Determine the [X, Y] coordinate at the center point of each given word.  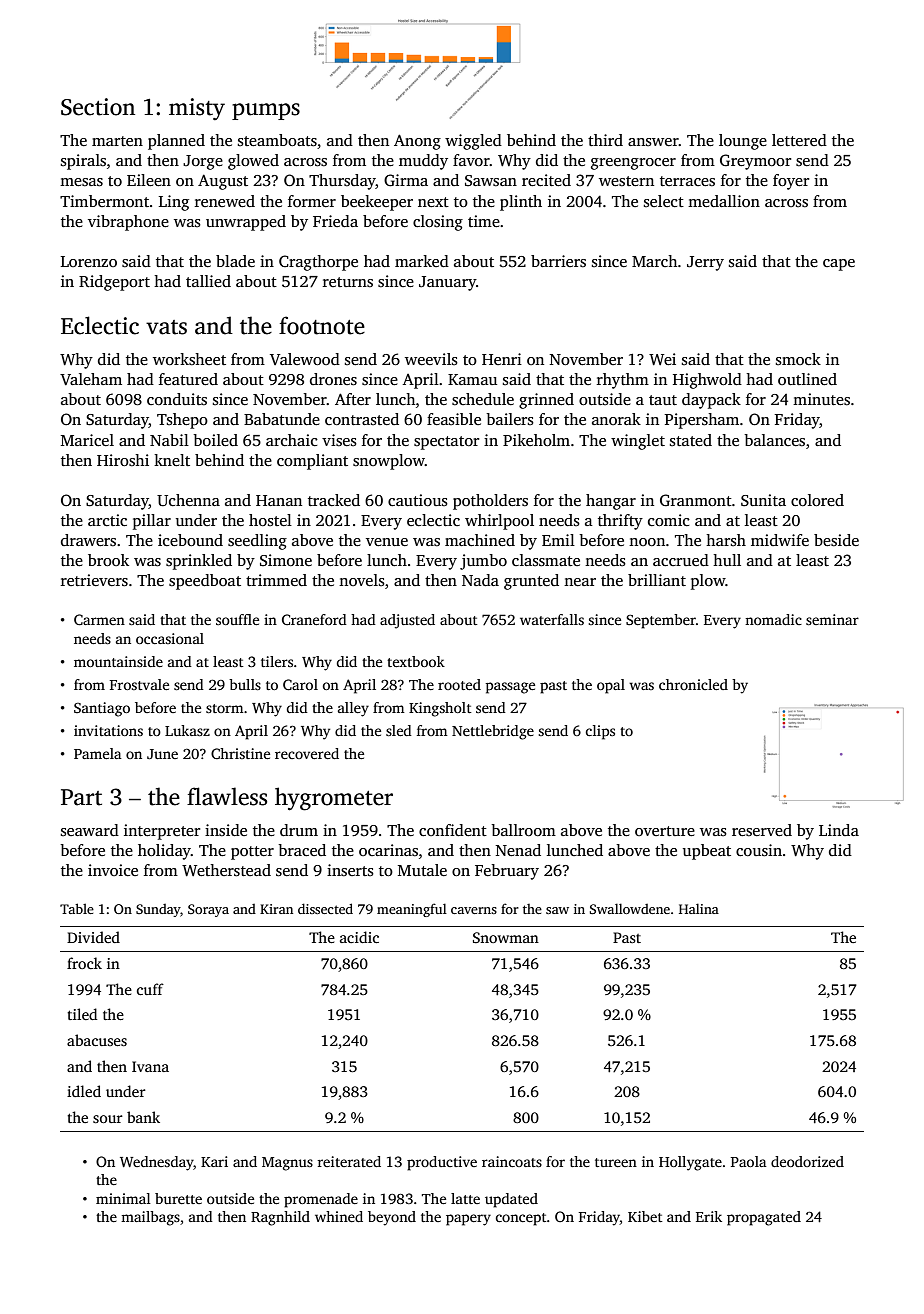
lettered [799, 140]
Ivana [150, 1066]
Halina [699, 908]
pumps [266, 111]
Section [98, 107]
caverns [474, 910]
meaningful [412, 910]
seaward [90, 830]
